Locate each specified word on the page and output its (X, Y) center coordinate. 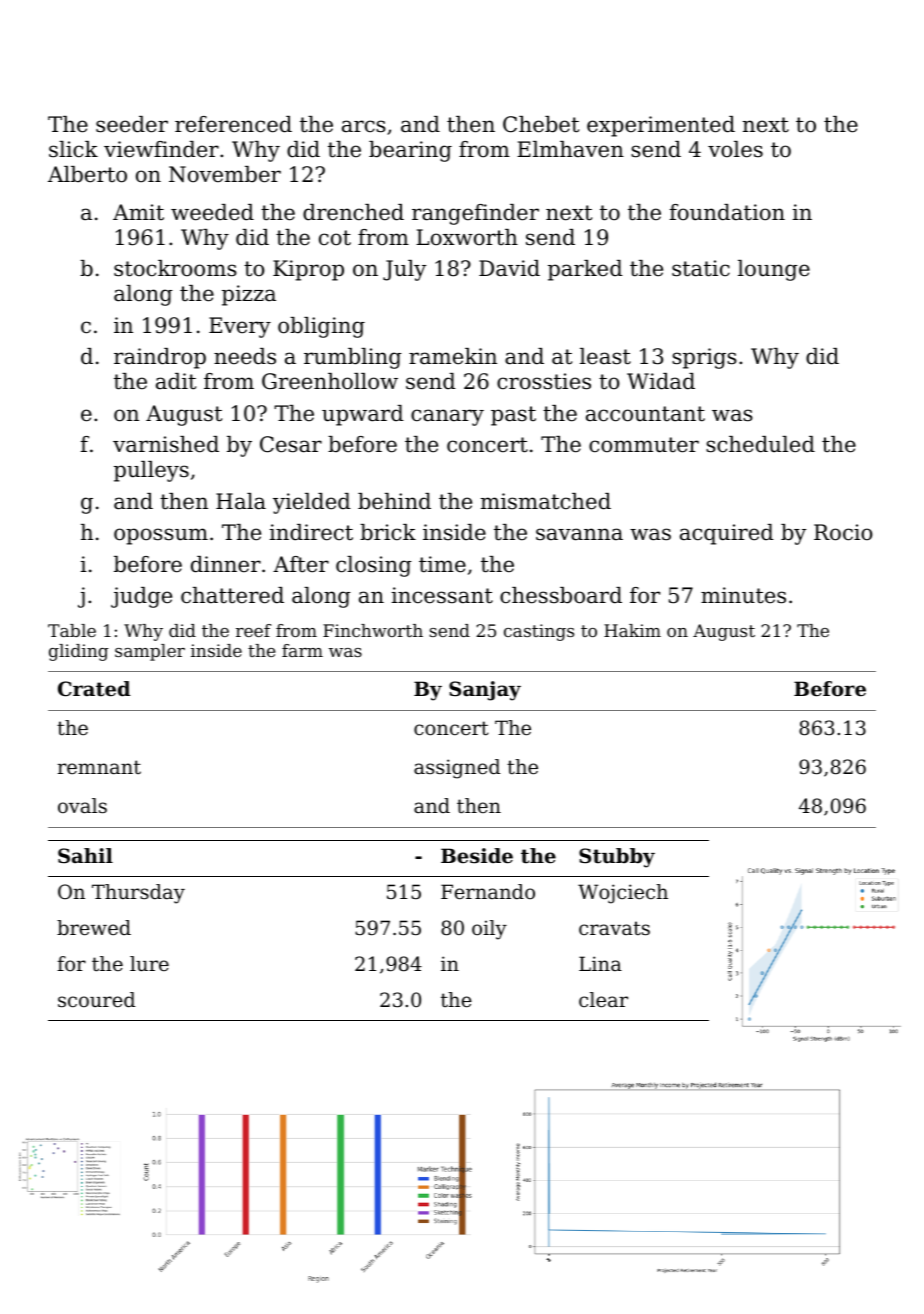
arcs (364, 126)
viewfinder (161, 149)
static (701, 268)
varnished (166, 444)
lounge (774, 270)
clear (603, 1000)
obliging (321, 327)
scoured (96, 1000)
